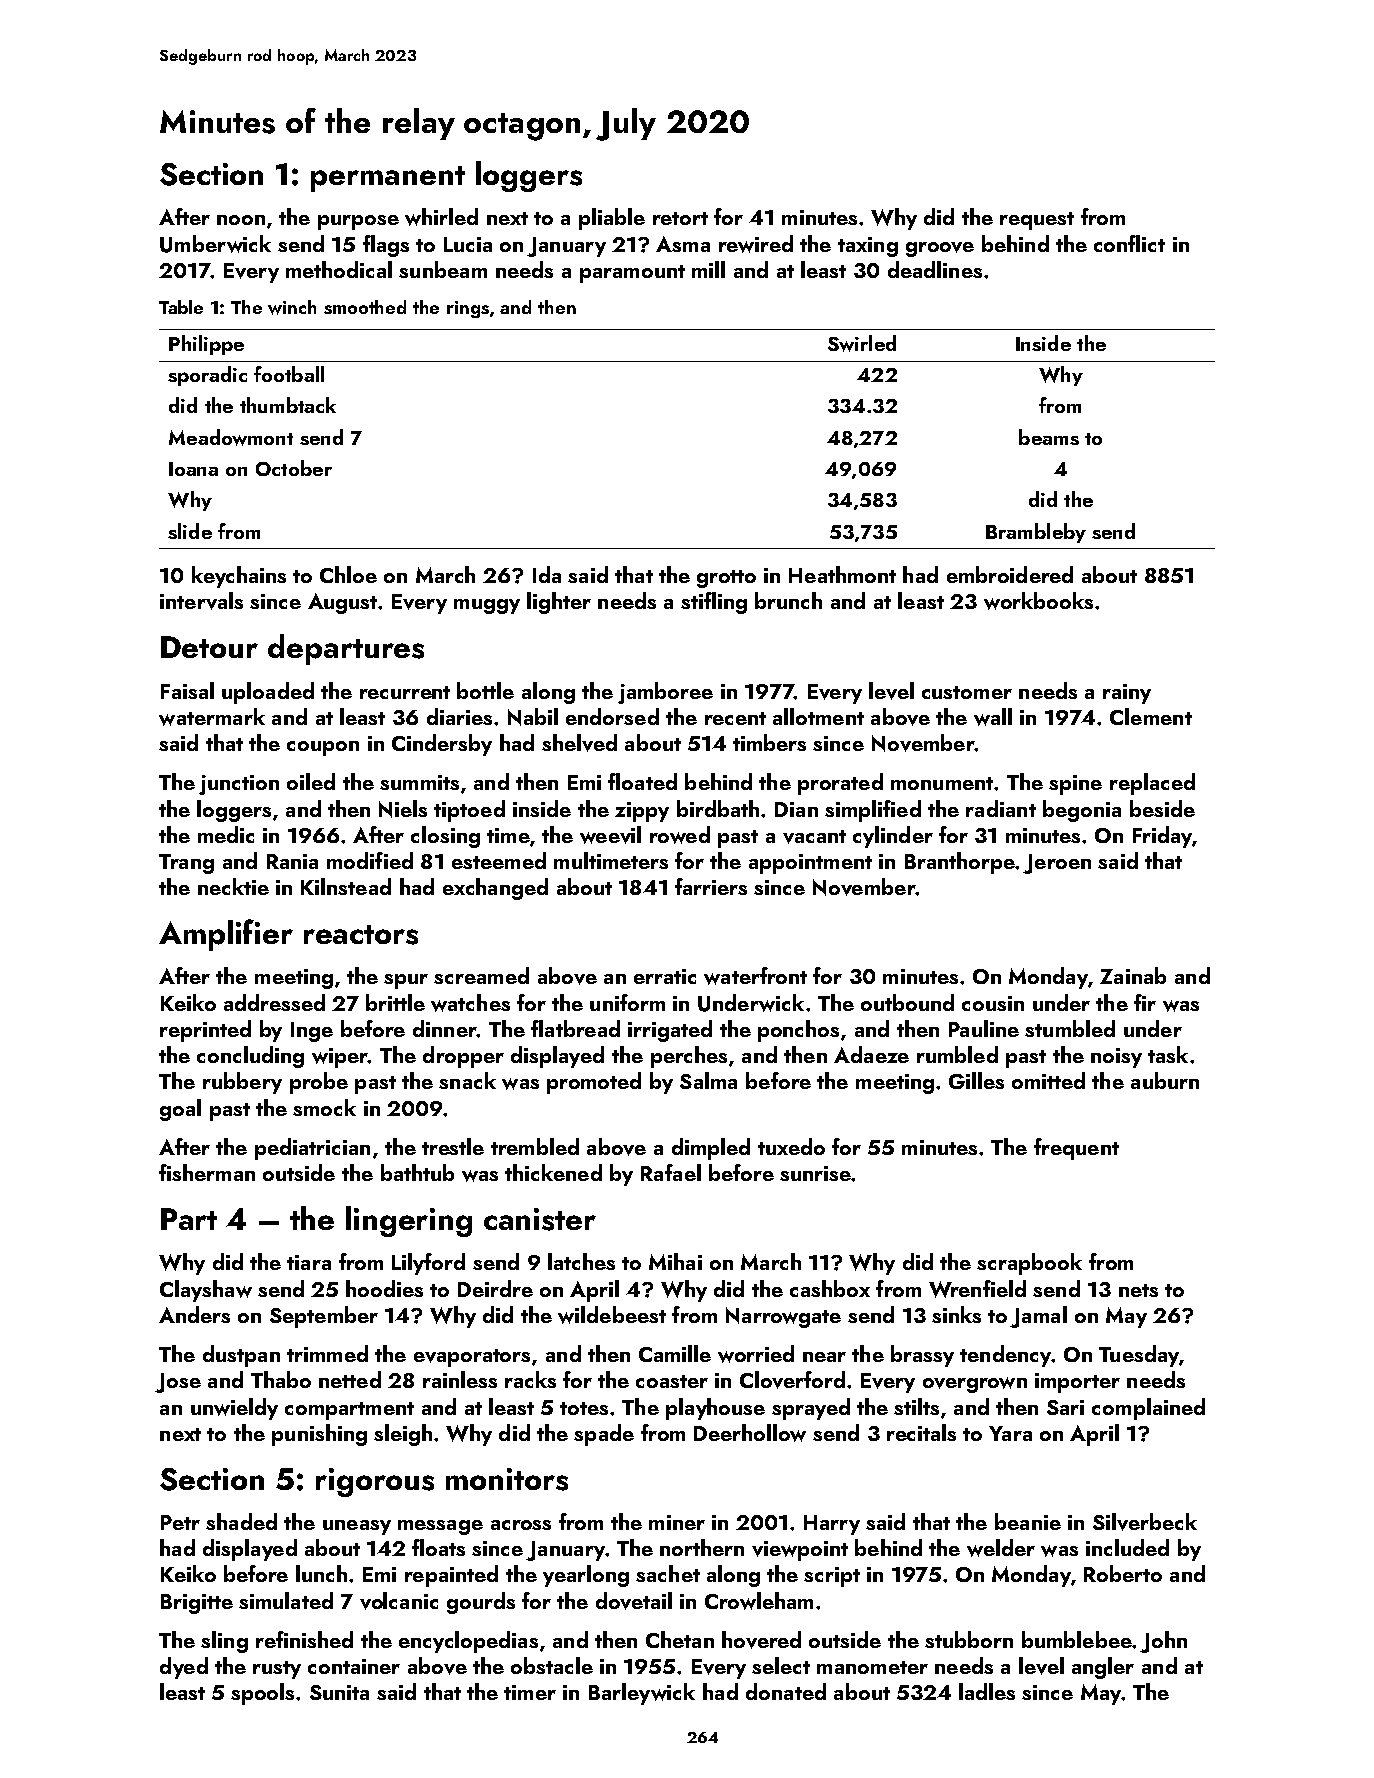  I want to click on Yara, so click(1010, 1433).
